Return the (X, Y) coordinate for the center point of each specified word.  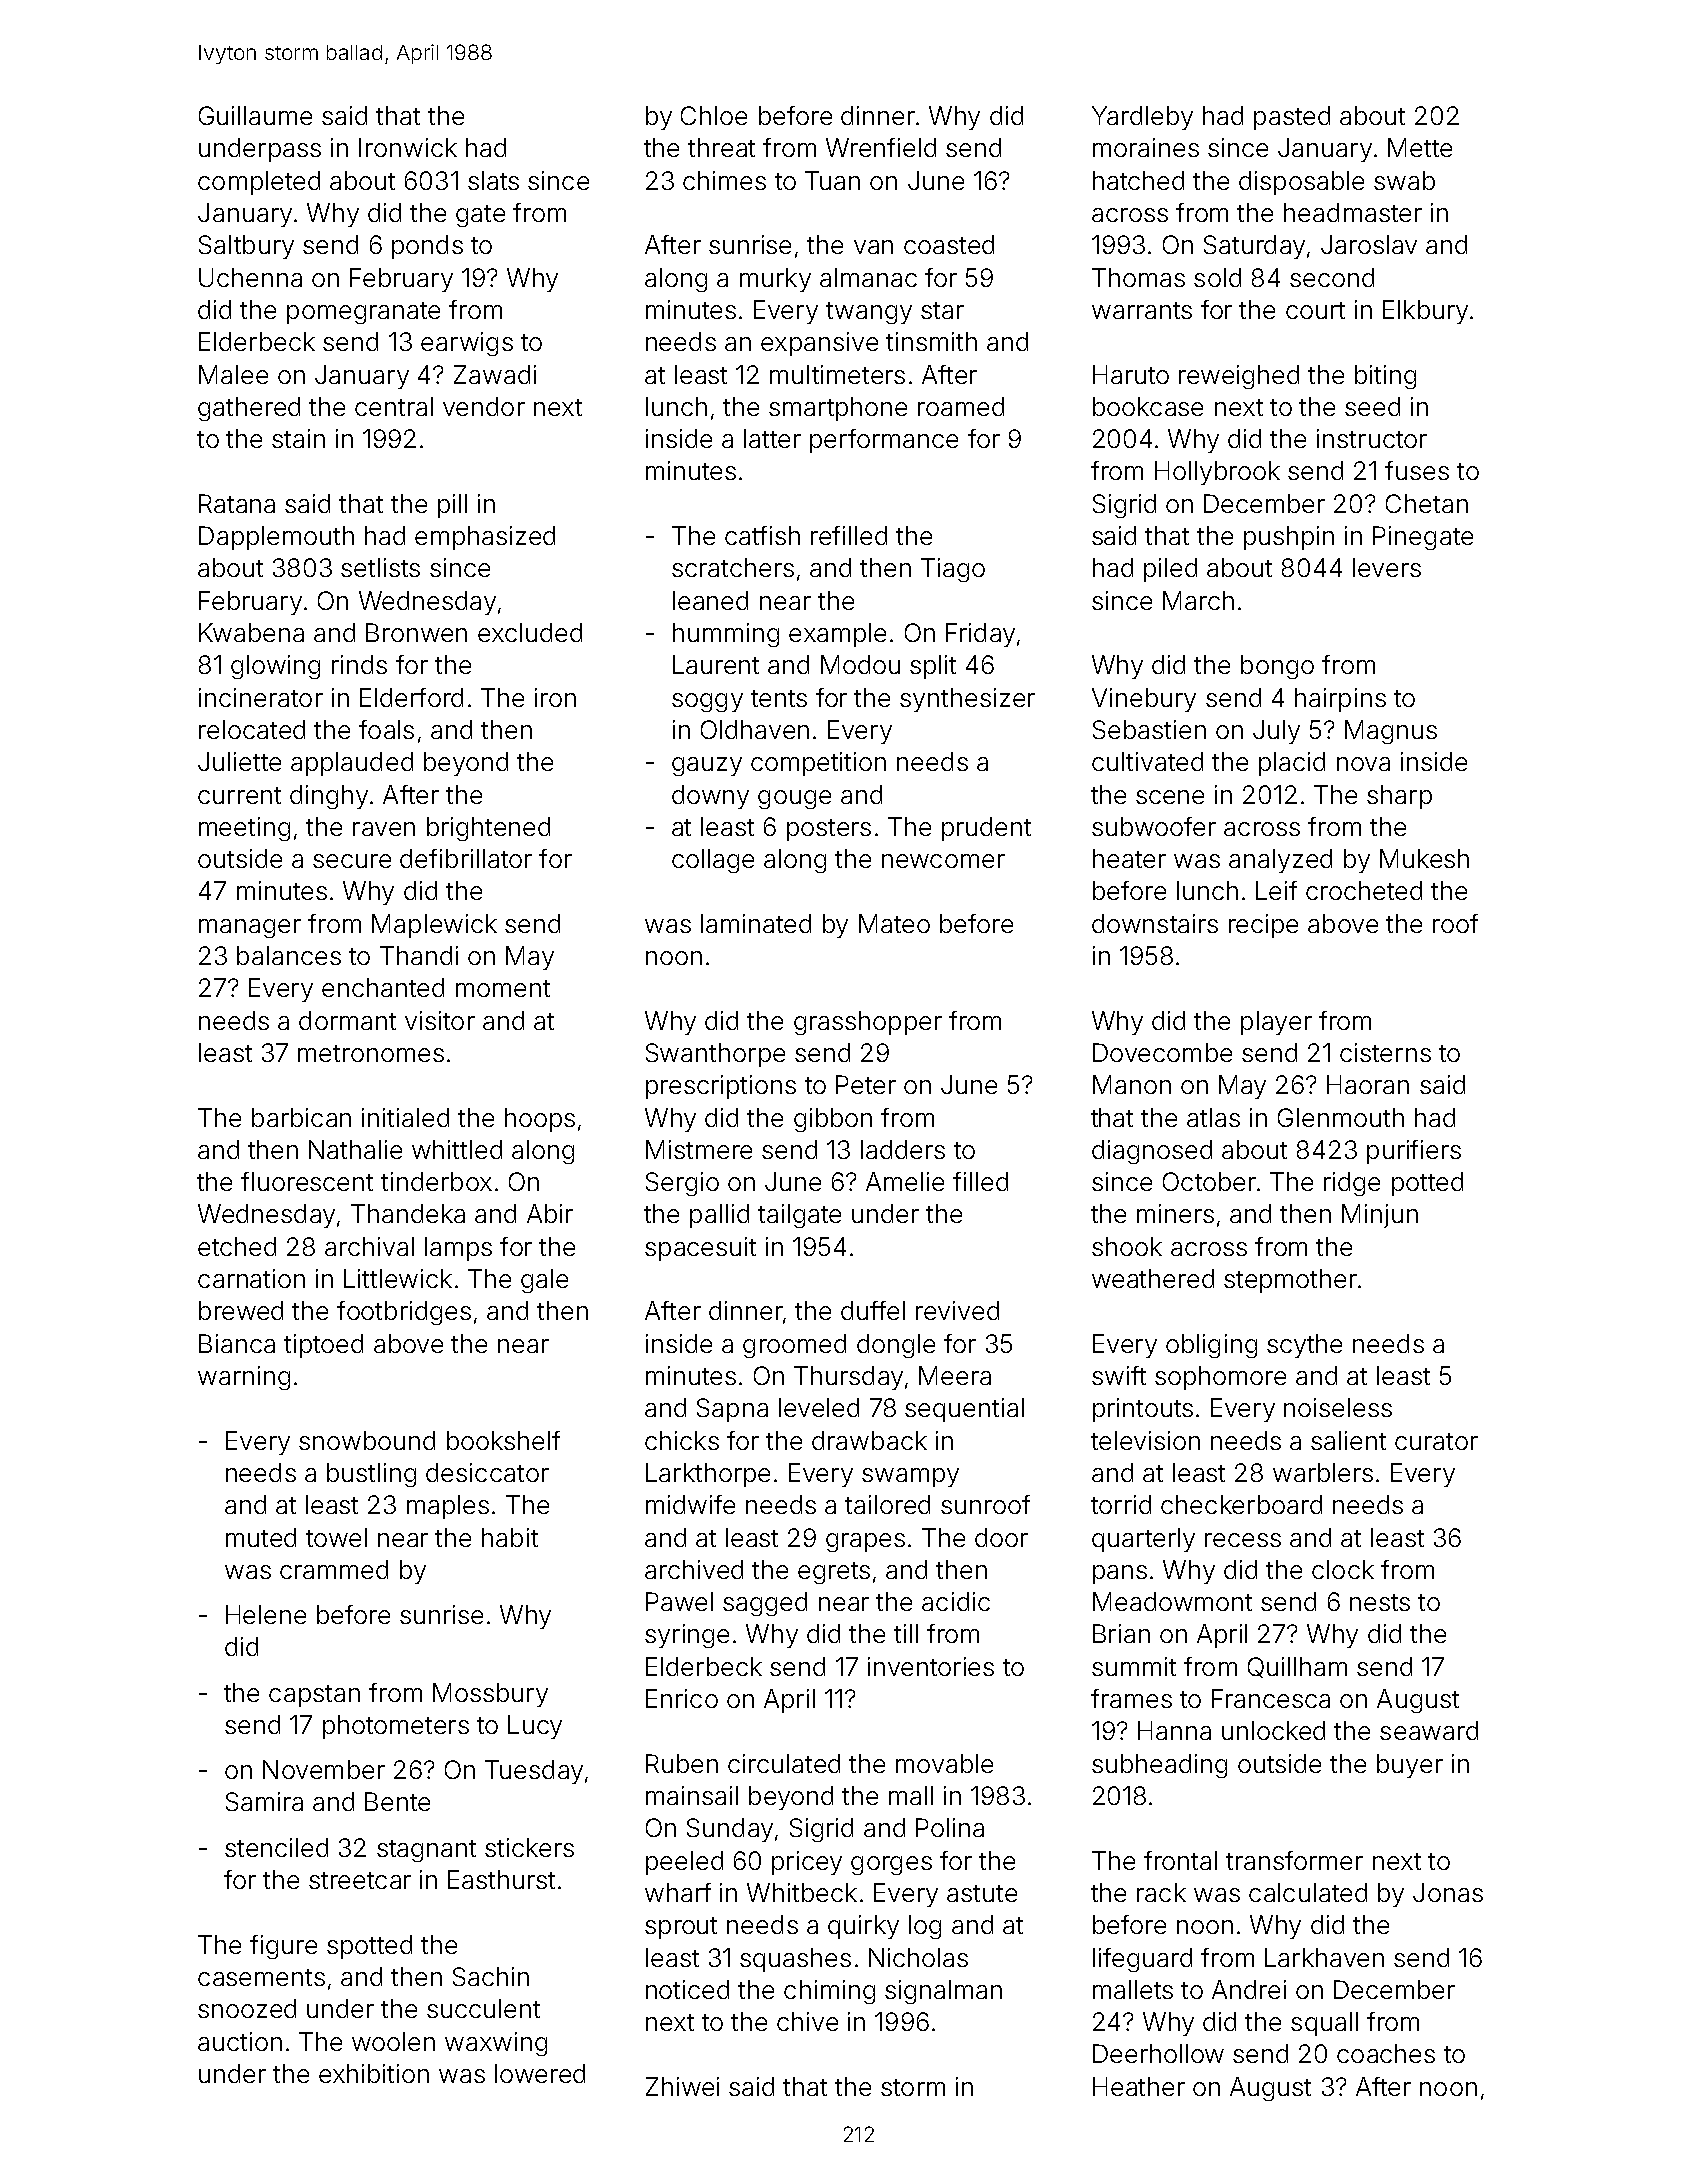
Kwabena (251, 632)
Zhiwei (682, 2086)
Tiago (953, 570)
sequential (964, 1410)
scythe (1304, 1346)
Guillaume (255, 115)
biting (1385, 377)
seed (1372, 406)
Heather (1139, 2086)
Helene (266, 1614)
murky (775, 280)
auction (240, 2041)
